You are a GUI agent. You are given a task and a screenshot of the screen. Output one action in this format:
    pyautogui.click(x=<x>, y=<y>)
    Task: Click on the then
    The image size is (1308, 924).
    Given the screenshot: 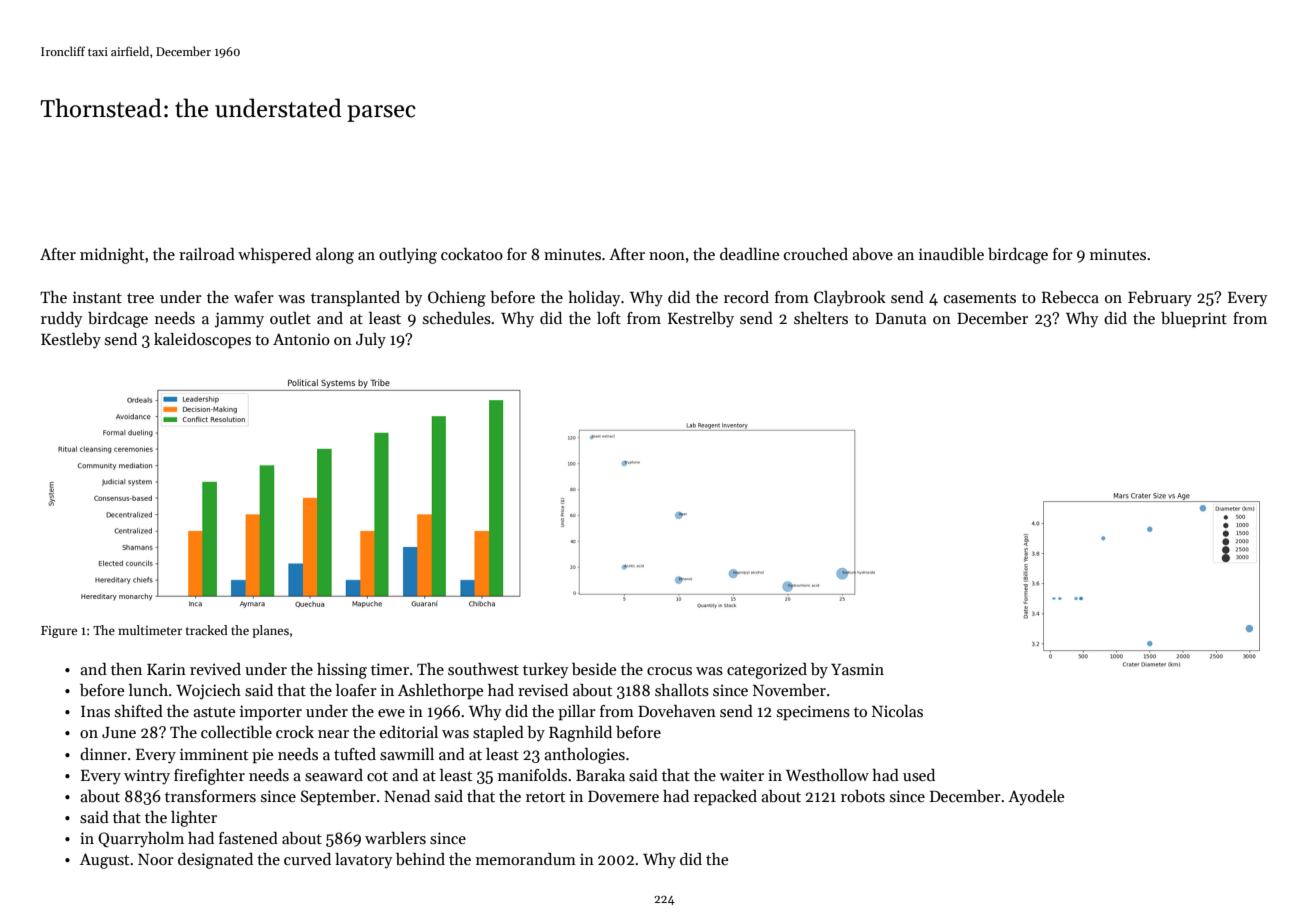 What is the action you would take?
    pyautogui.click(x=126, y=669)
